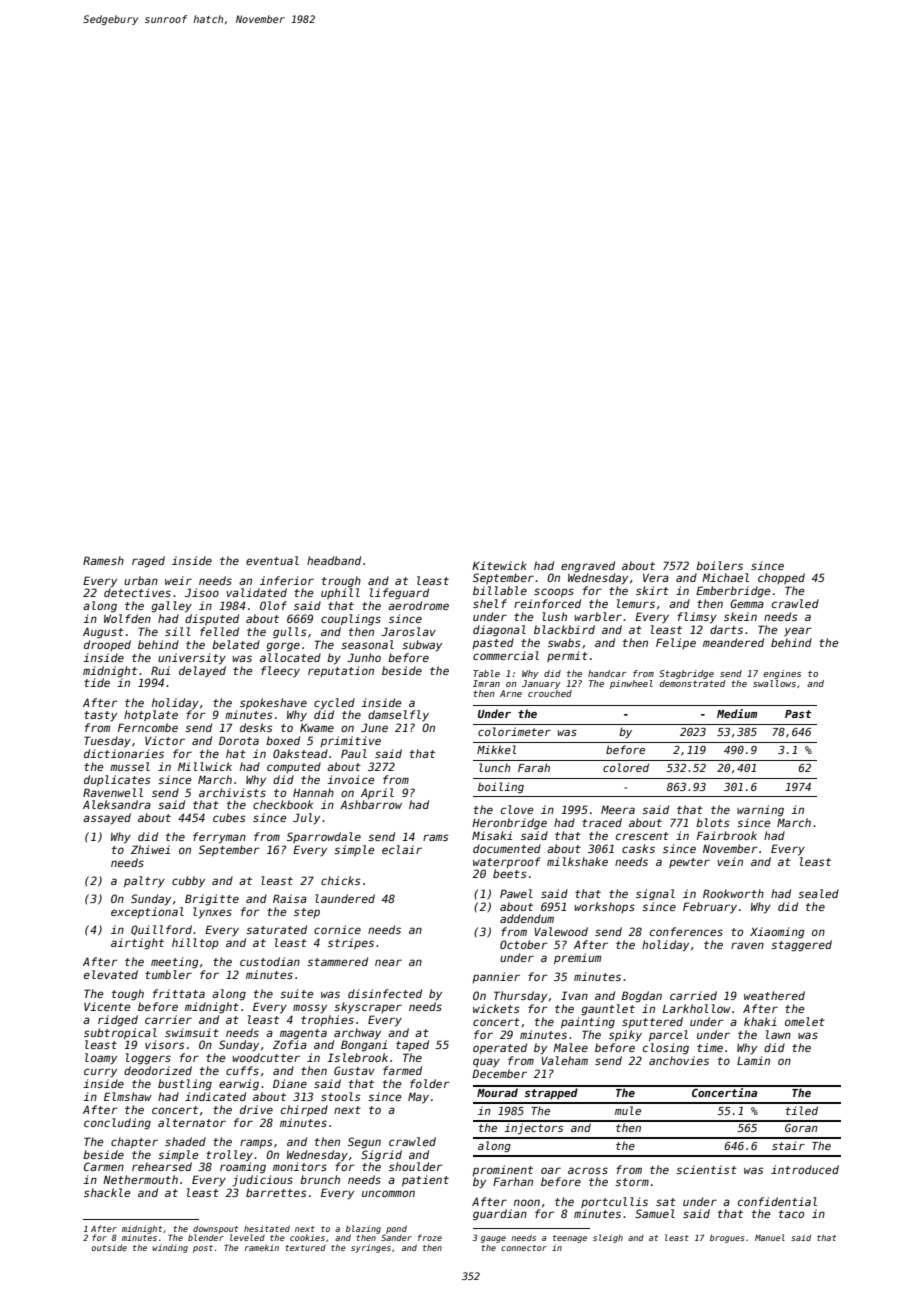  I want to click on chapter, so click(134, 1142).
